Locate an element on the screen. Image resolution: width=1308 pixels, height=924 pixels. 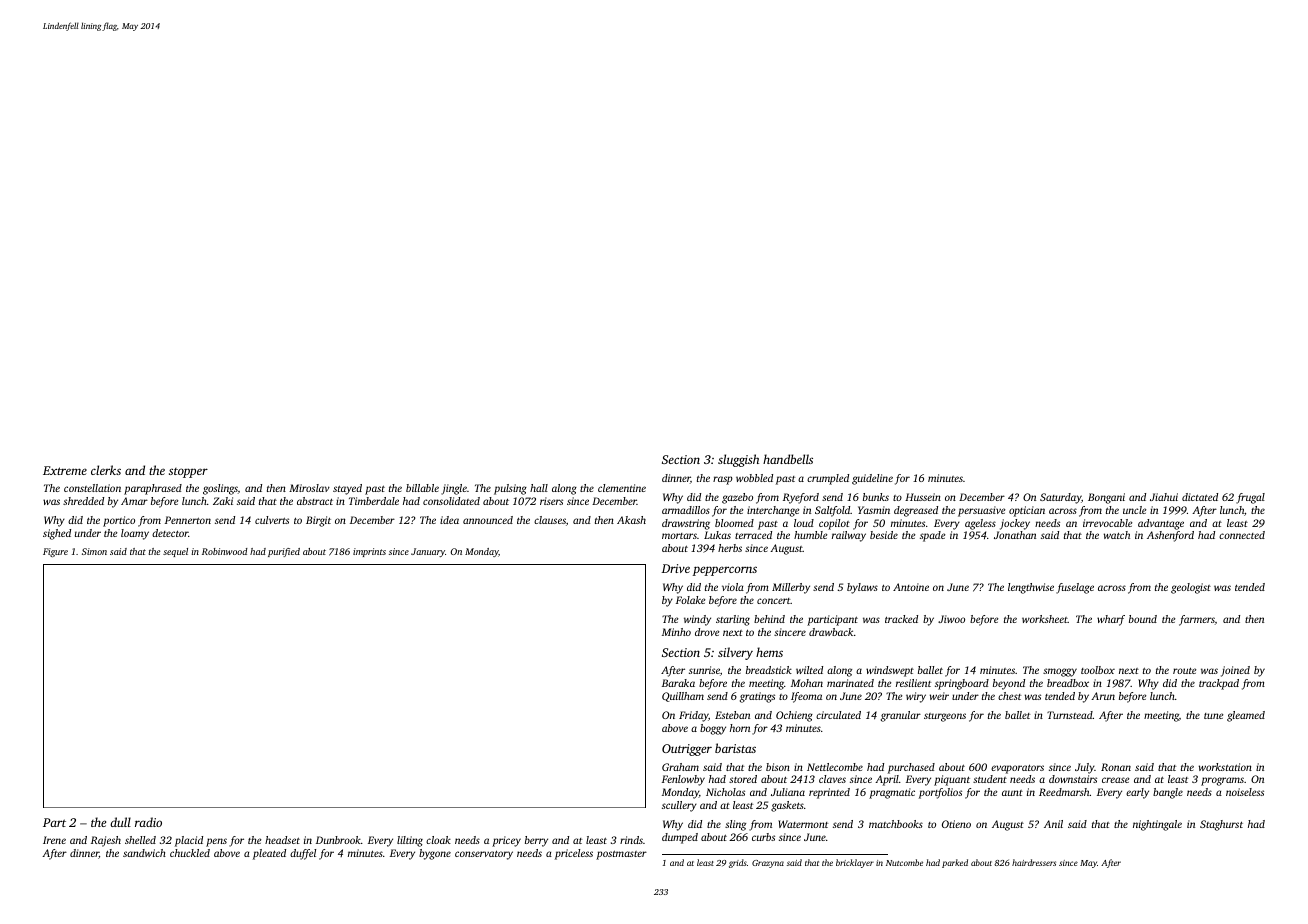
dictated is located at coordinates (1200, 497).
